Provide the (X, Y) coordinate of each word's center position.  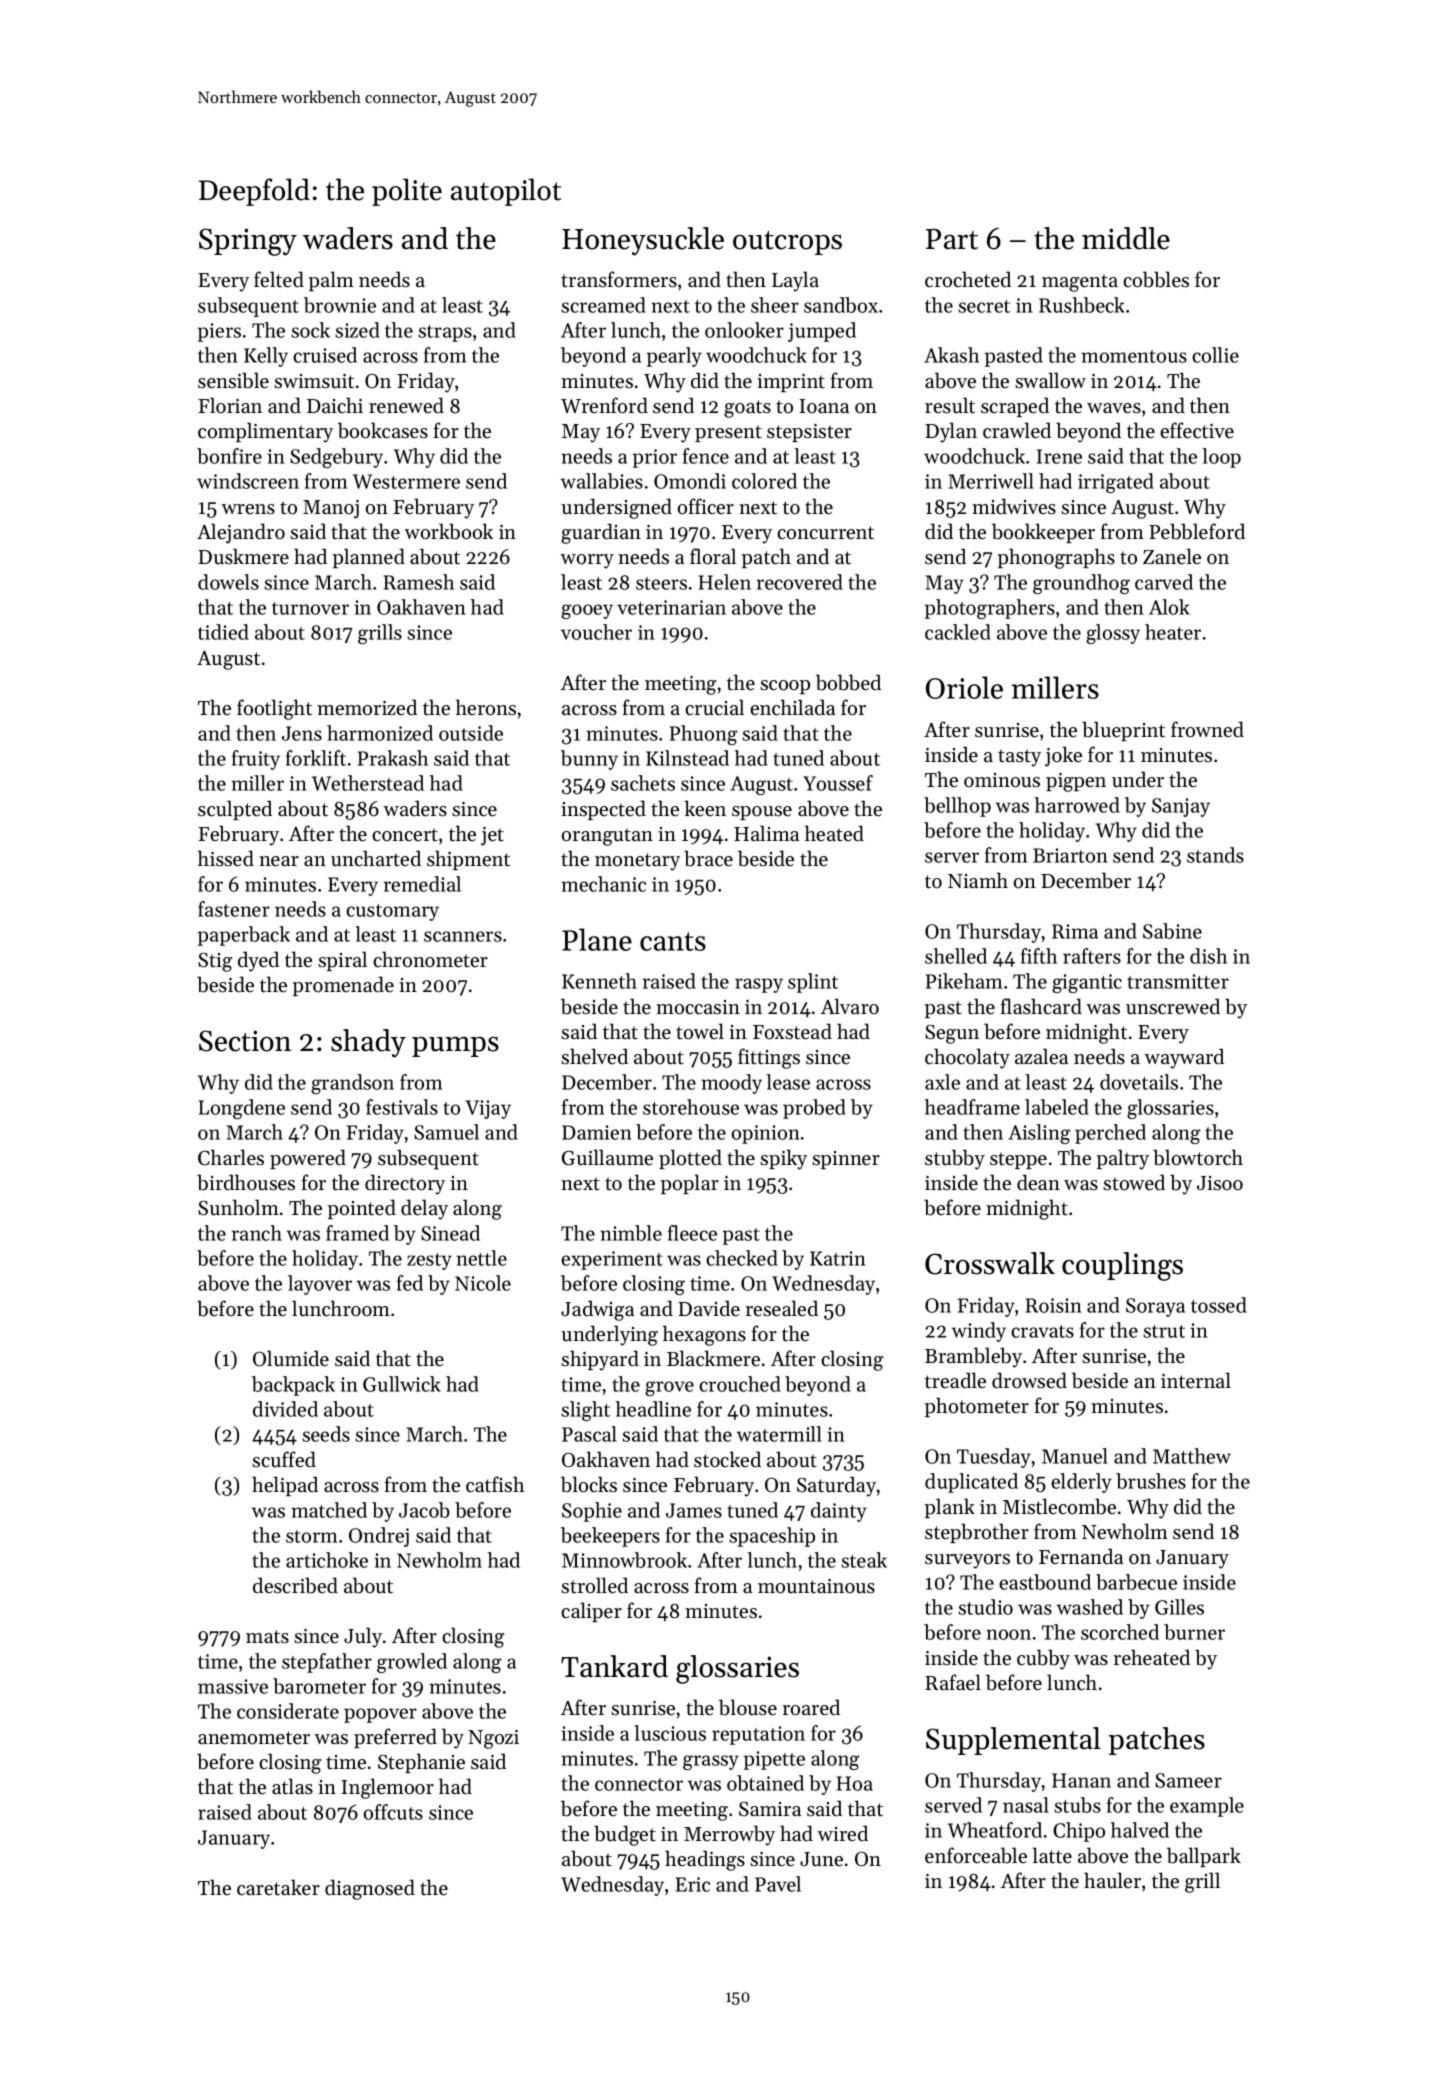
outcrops (787, 243)
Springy (248, 242)
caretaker (278, 1887)
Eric (693, 1884)
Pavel (778, 1884)
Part (952, 239)
